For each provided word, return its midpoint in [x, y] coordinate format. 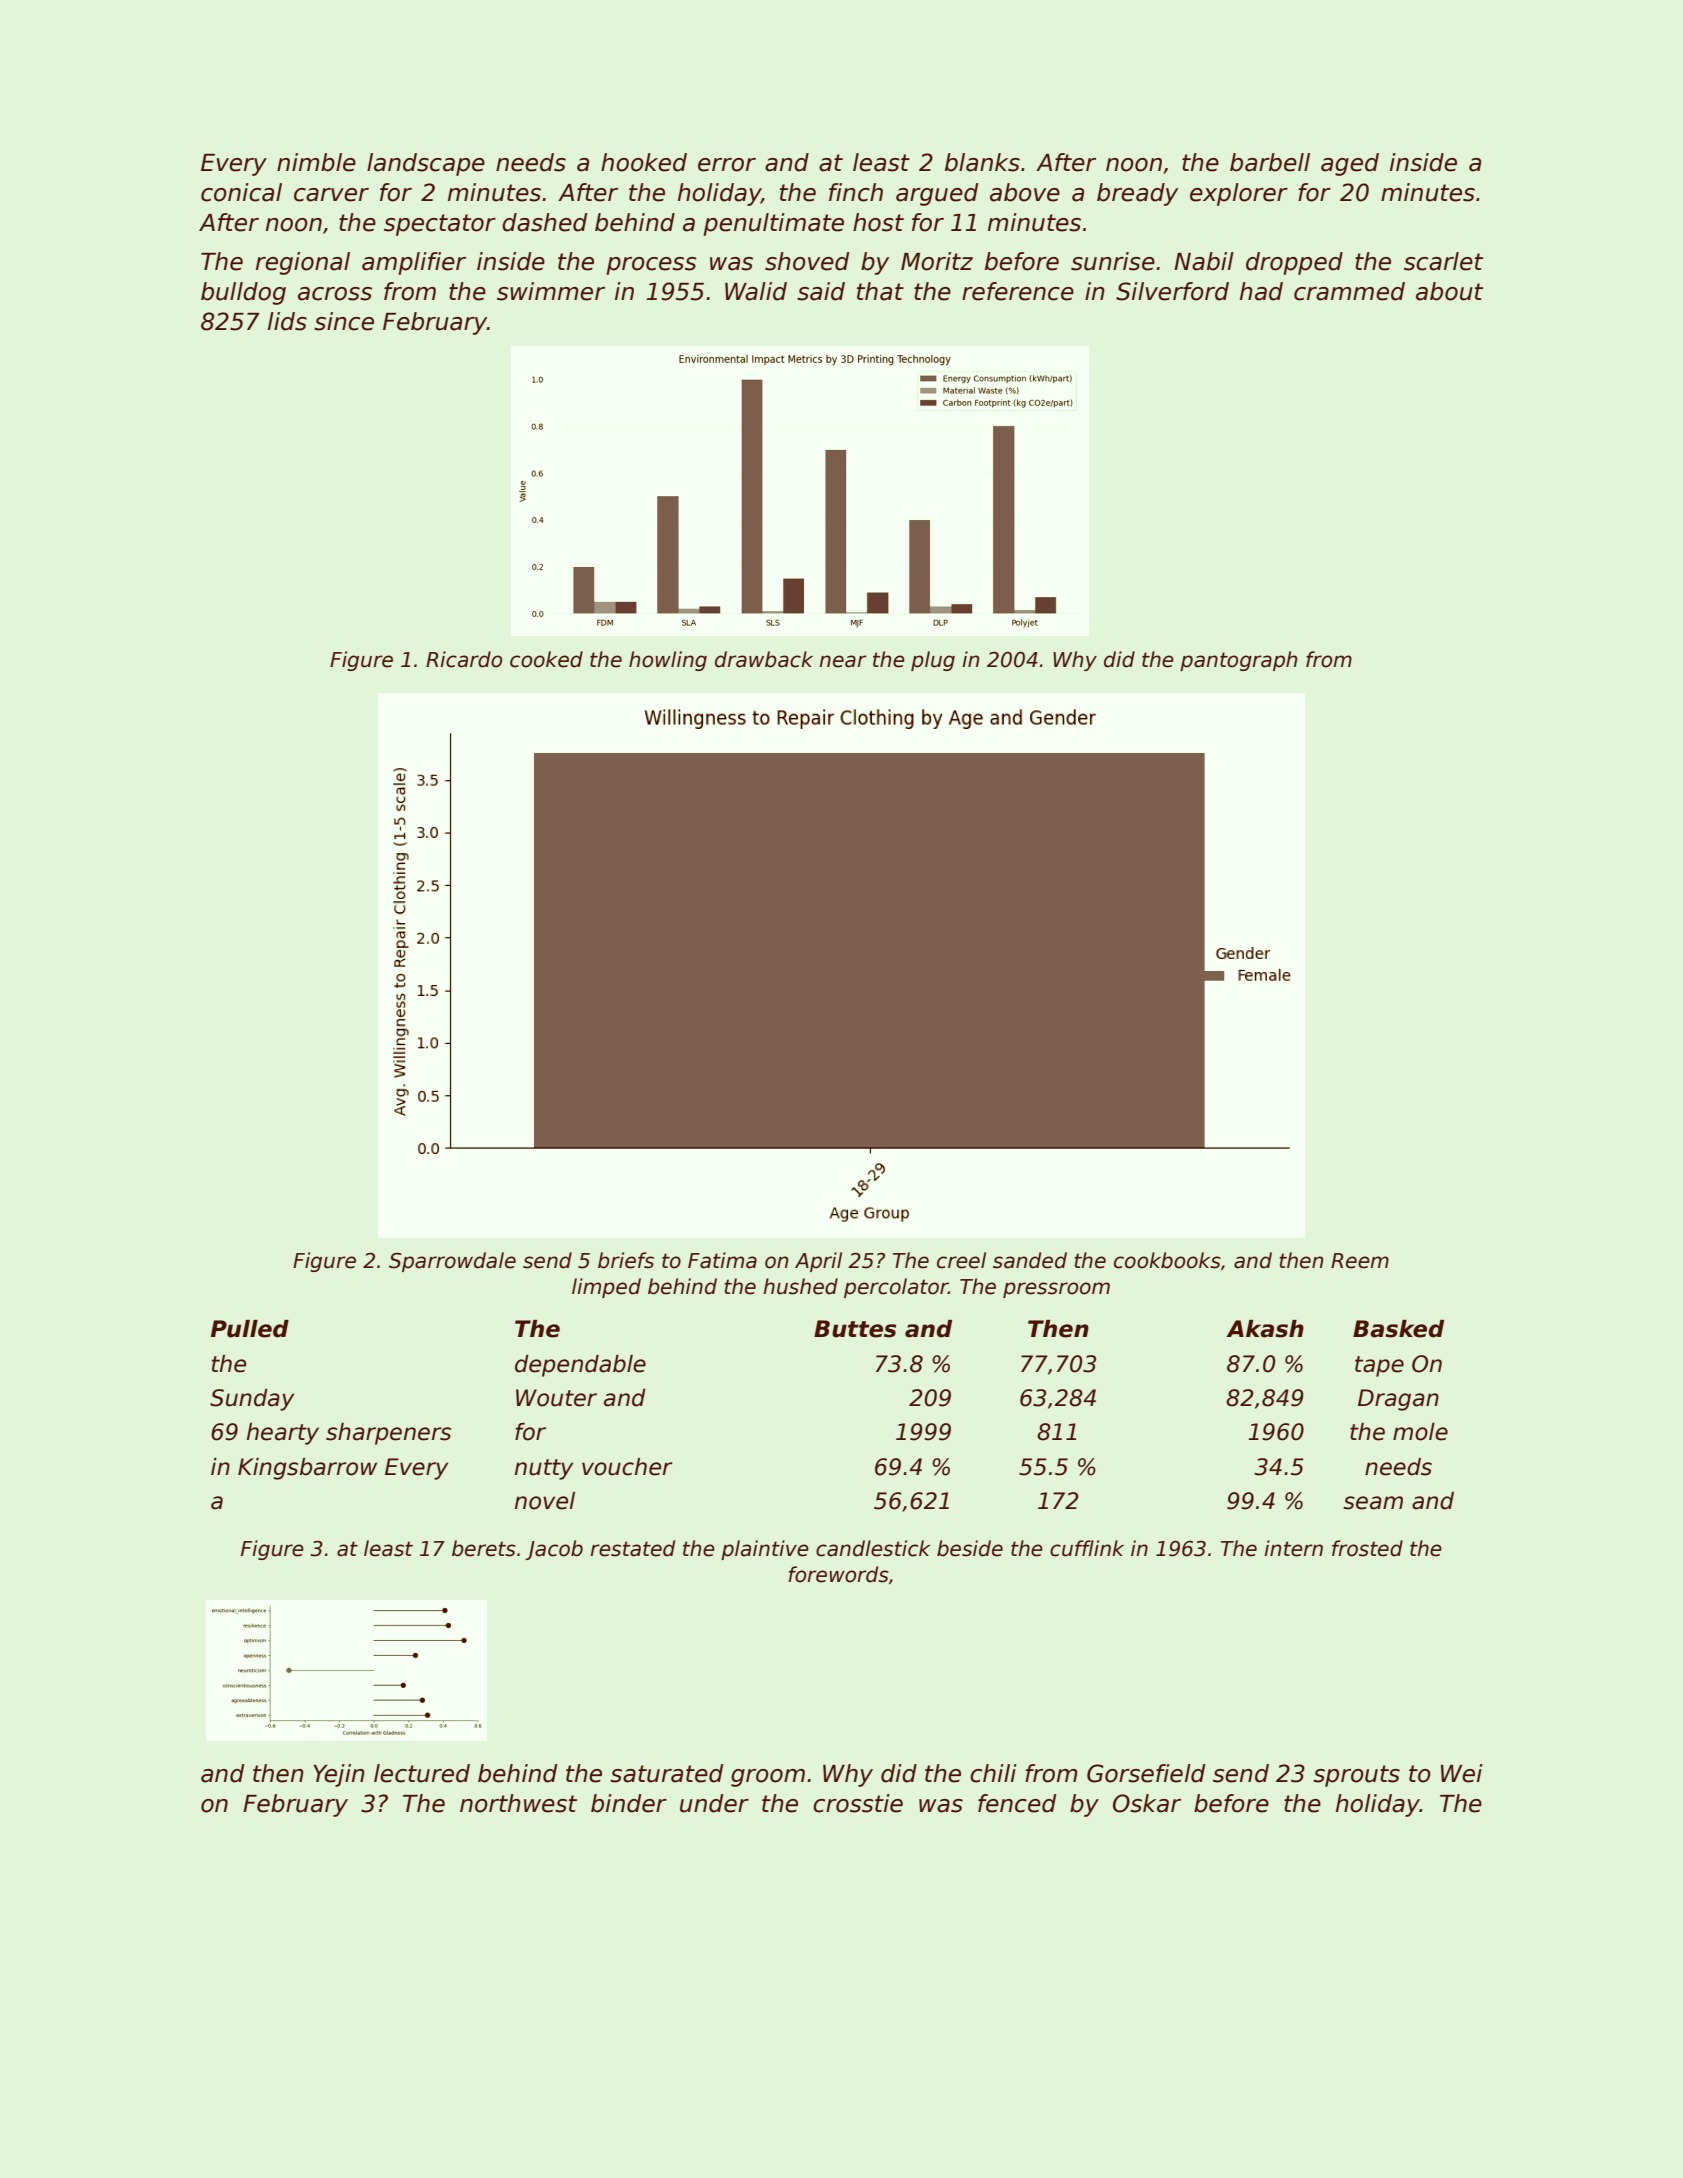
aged [1350, 164]
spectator [440, 225]
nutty [544, 1469]
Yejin [339, 1775]
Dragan [1398, 1400]
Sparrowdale [452, 1262]
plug [933, 661]
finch [856, 192]
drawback [764, 659]
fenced [1017, 1803]
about [1449, 291]
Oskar [1147, 1803]
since [344, 321]
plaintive [765, 1550]
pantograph [1238, 661]
